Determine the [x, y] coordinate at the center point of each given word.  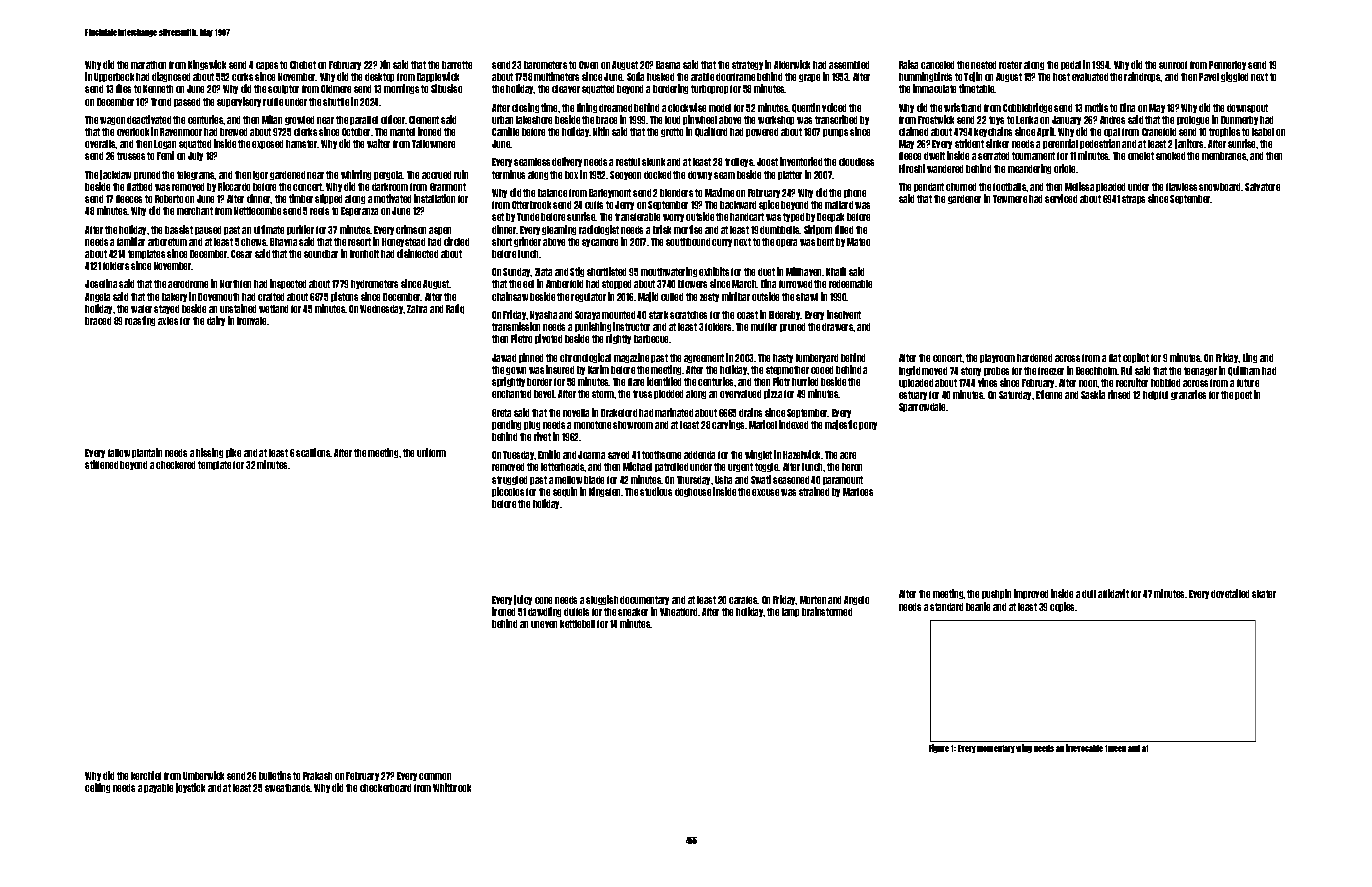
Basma [668, 65]
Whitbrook [452, 787]
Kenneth [158, 89]
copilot [1136, 358]
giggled [1234, 77]
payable [158, 788]
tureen [1115, 748]
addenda [699, 455]
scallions [313, 452]
